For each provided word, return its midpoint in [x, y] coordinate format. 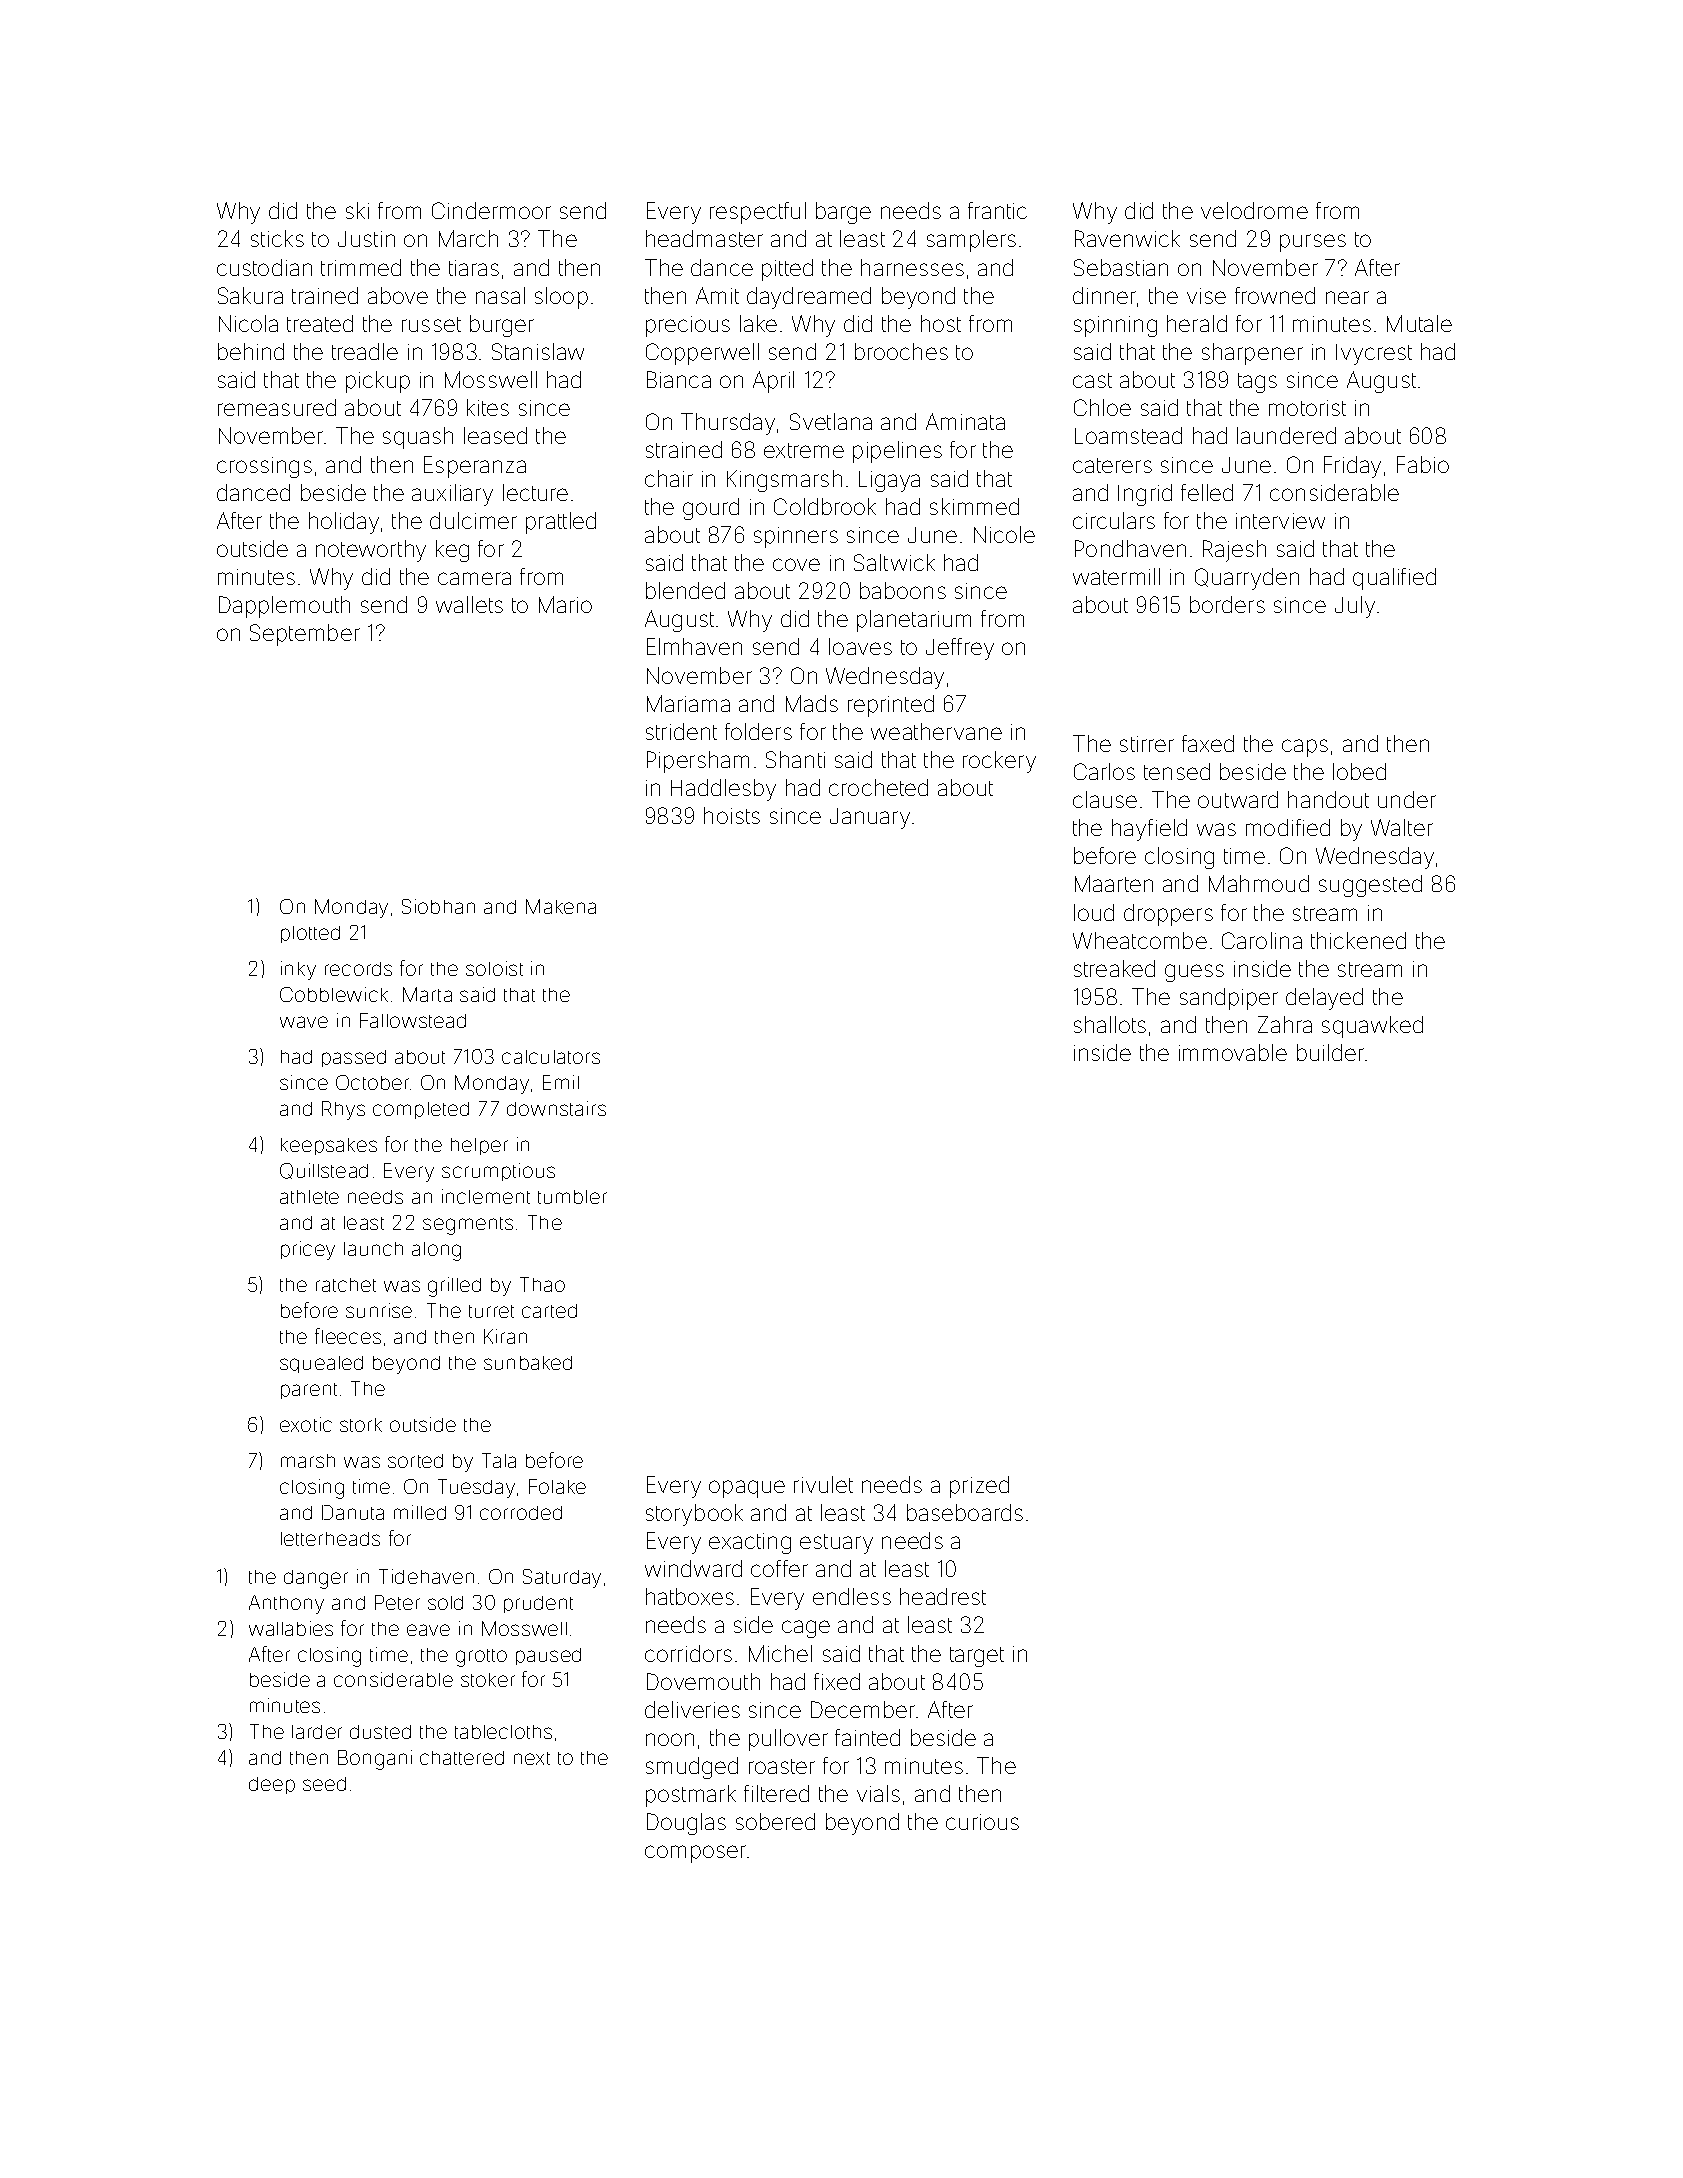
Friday [1352, 467]
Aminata [965, 421]
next [532, 1758]
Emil [561, 1082]
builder [1330, 1052]
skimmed [974, 506]
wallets [469, 604]
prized [979, 1487]
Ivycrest [1374, 354]
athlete [309, 1197]
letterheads [330, 1539]
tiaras [474, 268]
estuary [836, 1544]
